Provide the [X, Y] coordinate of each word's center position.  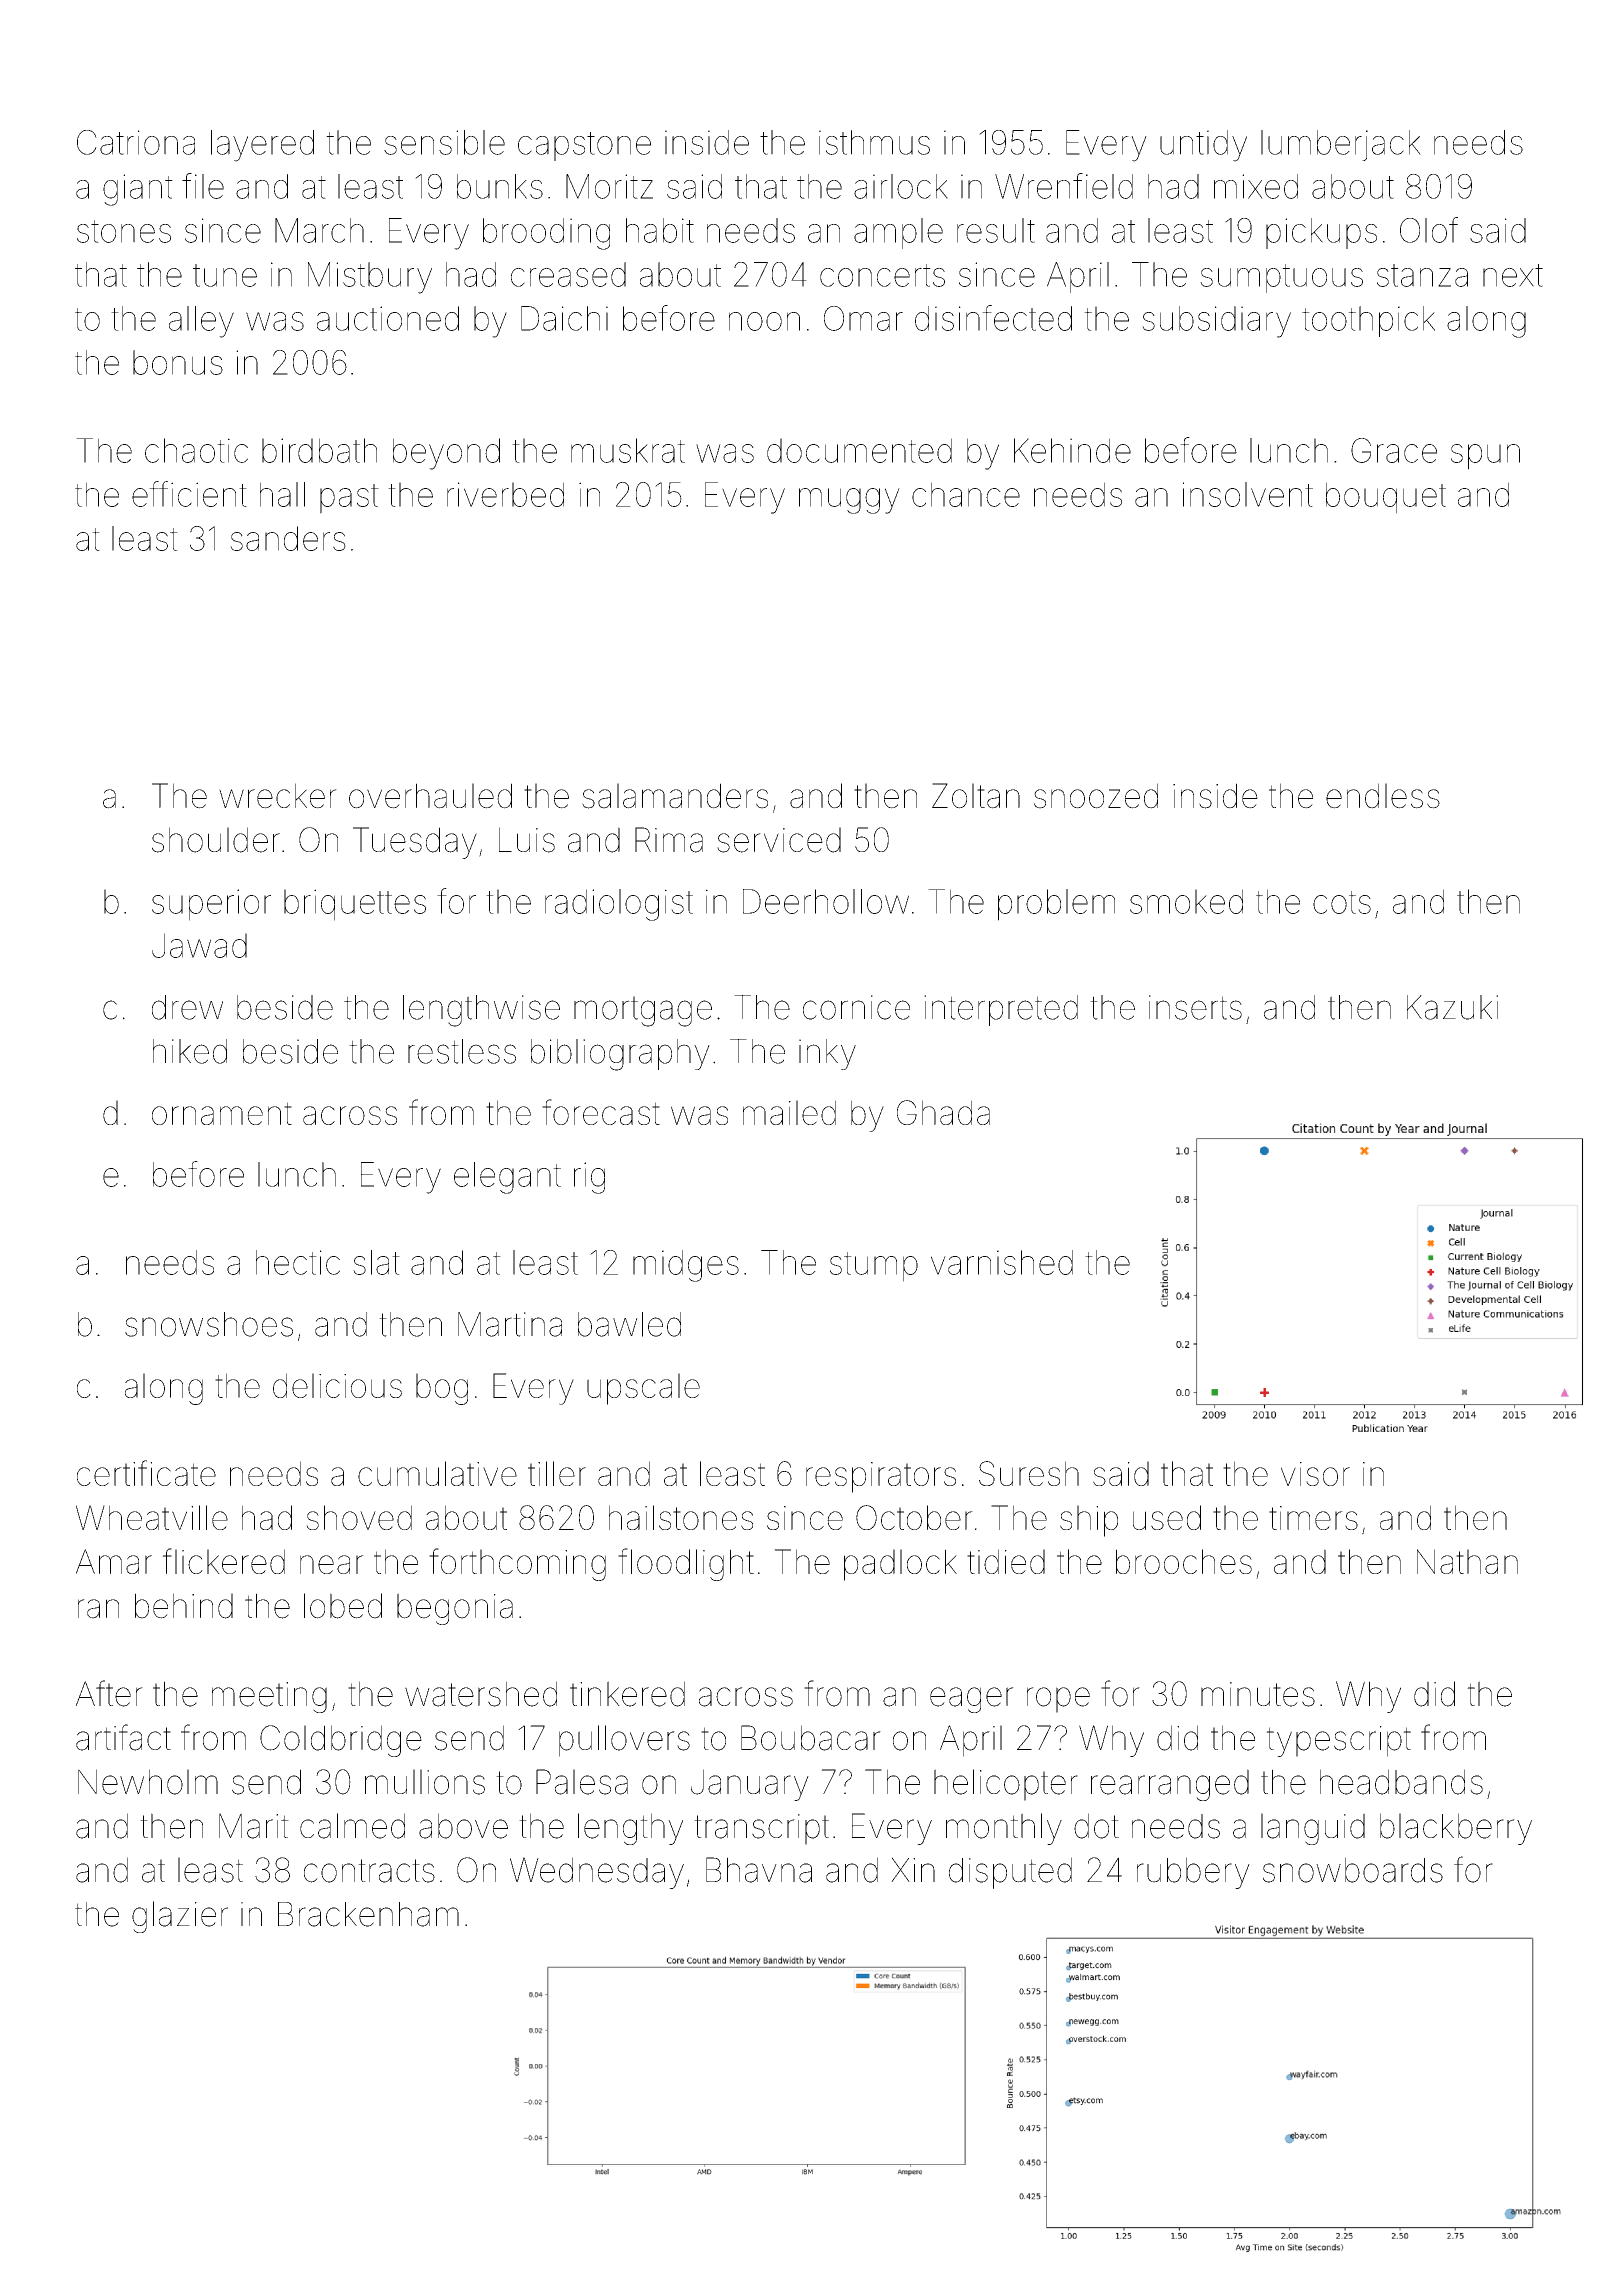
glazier [180, 1917]
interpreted [1001, 1010]
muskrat [628, 450]
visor [1315, 1474]
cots [1342, 902]
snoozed [1096, 796]
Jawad [199, 945]
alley [201, 322]
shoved [359, 1517]
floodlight [686, 1564]
